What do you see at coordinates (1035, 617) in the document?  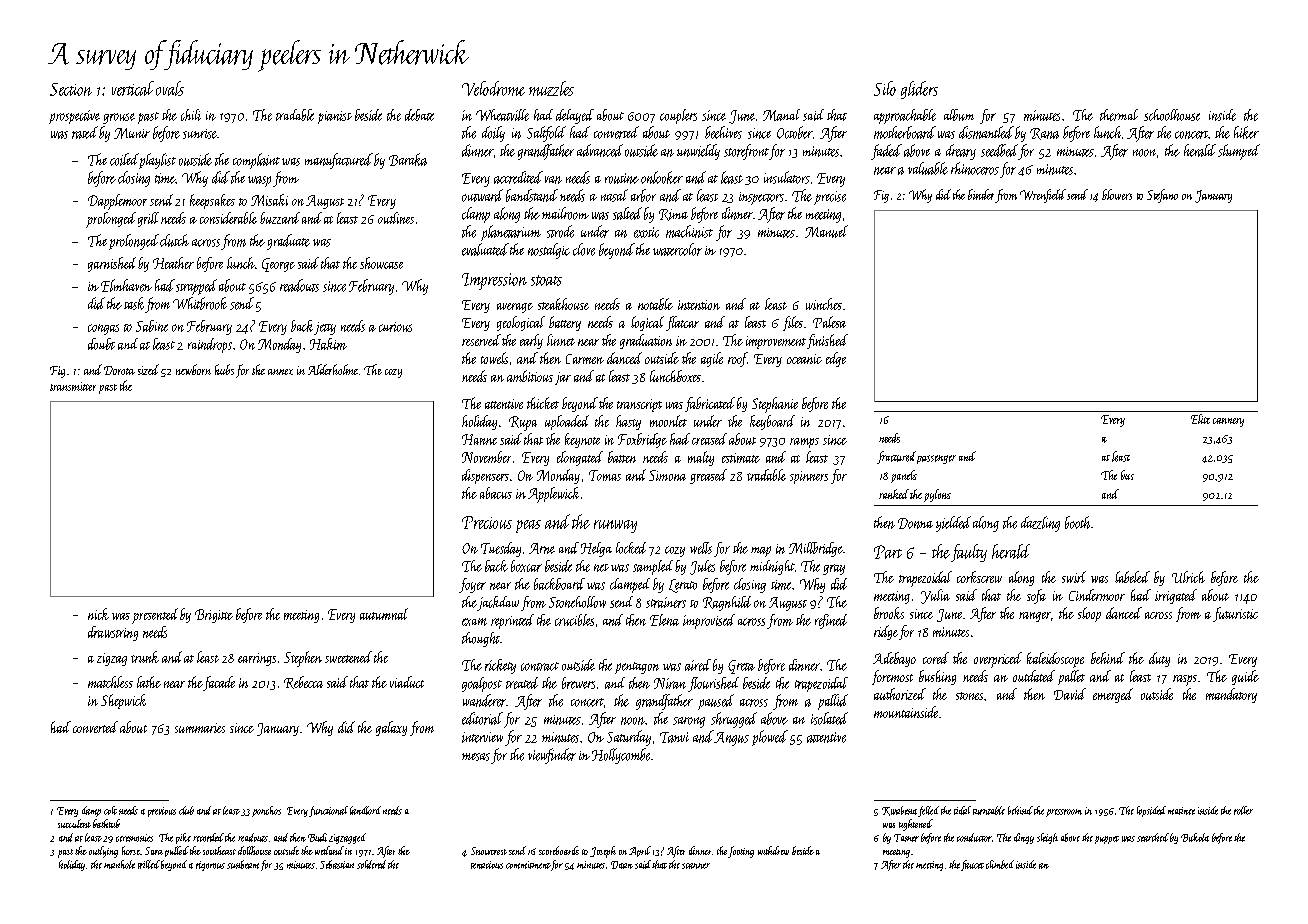 I see `ranger` at bounding box center [1035, 617].
